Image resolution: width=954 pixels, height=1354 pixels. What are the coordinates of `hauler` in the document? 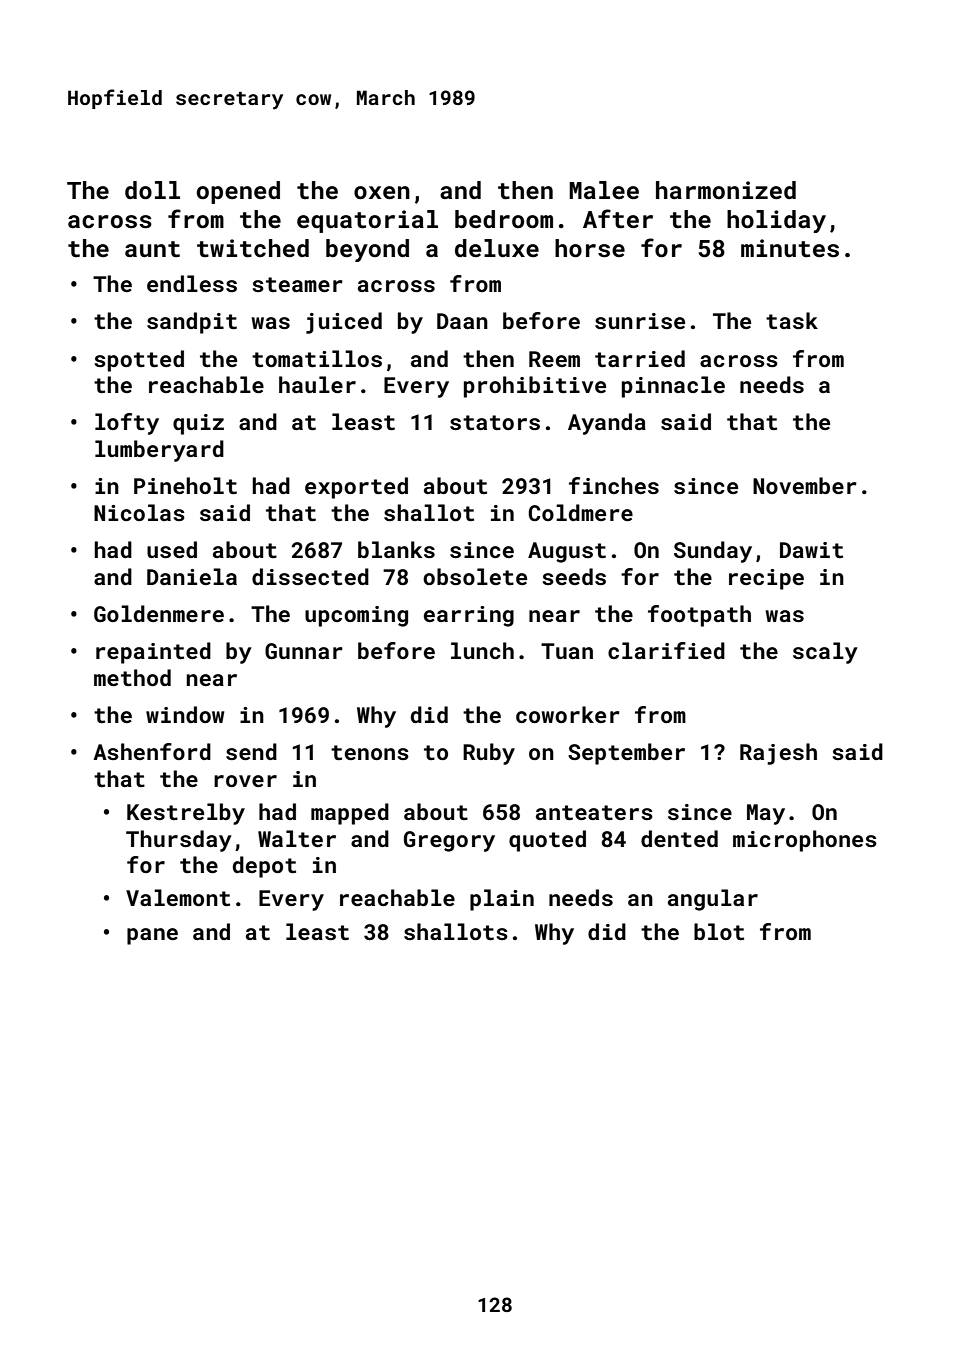 It's located at (317, 384).
